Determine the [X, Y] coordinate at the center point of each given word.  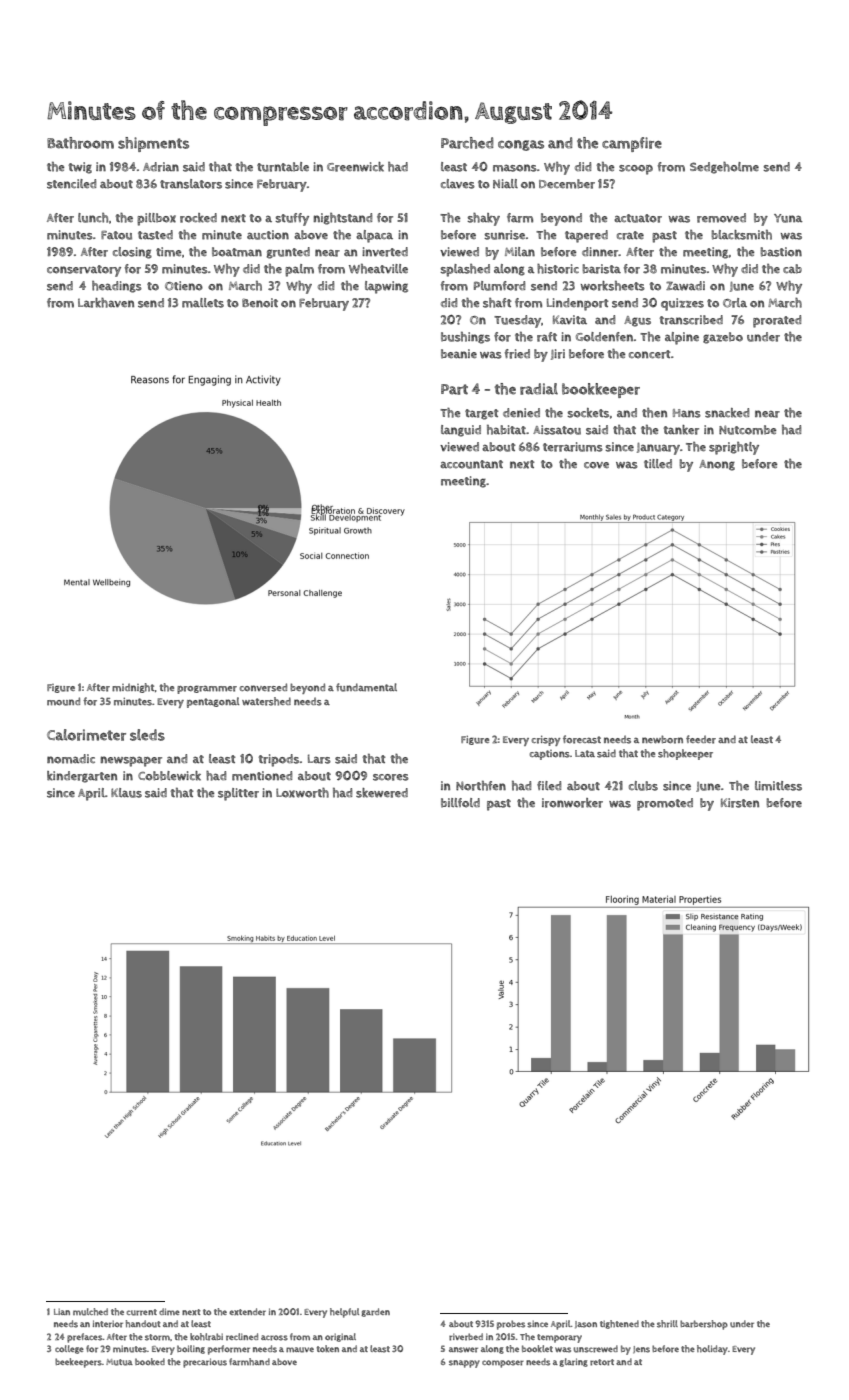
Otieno [184, 286]
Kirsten [740, 803]
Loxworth [302, 793]
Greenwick [355, 167]
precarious [205, 1363]
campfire [632, 144]
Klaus [126, 793]
